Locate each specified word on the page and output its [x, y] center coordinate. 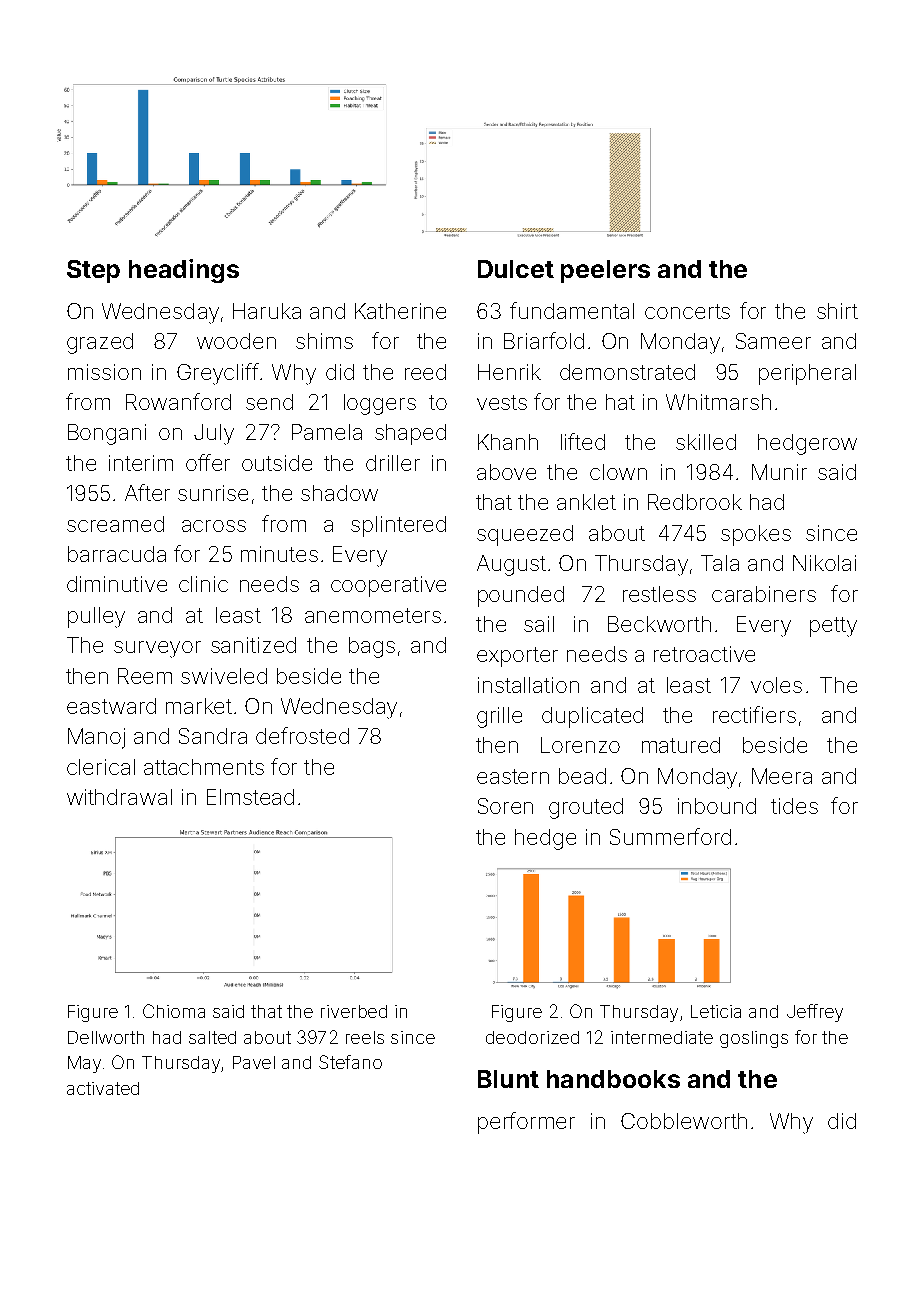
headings [184, 271]
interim [141, 463]
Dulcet [516, 269]
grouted [586, 808]
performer [526, 1123]
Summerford [670, 836]
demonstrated [627, 372]
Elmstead [250, 797]
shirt [837, 311]
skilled [706, 442]
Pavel [254, 1062]
